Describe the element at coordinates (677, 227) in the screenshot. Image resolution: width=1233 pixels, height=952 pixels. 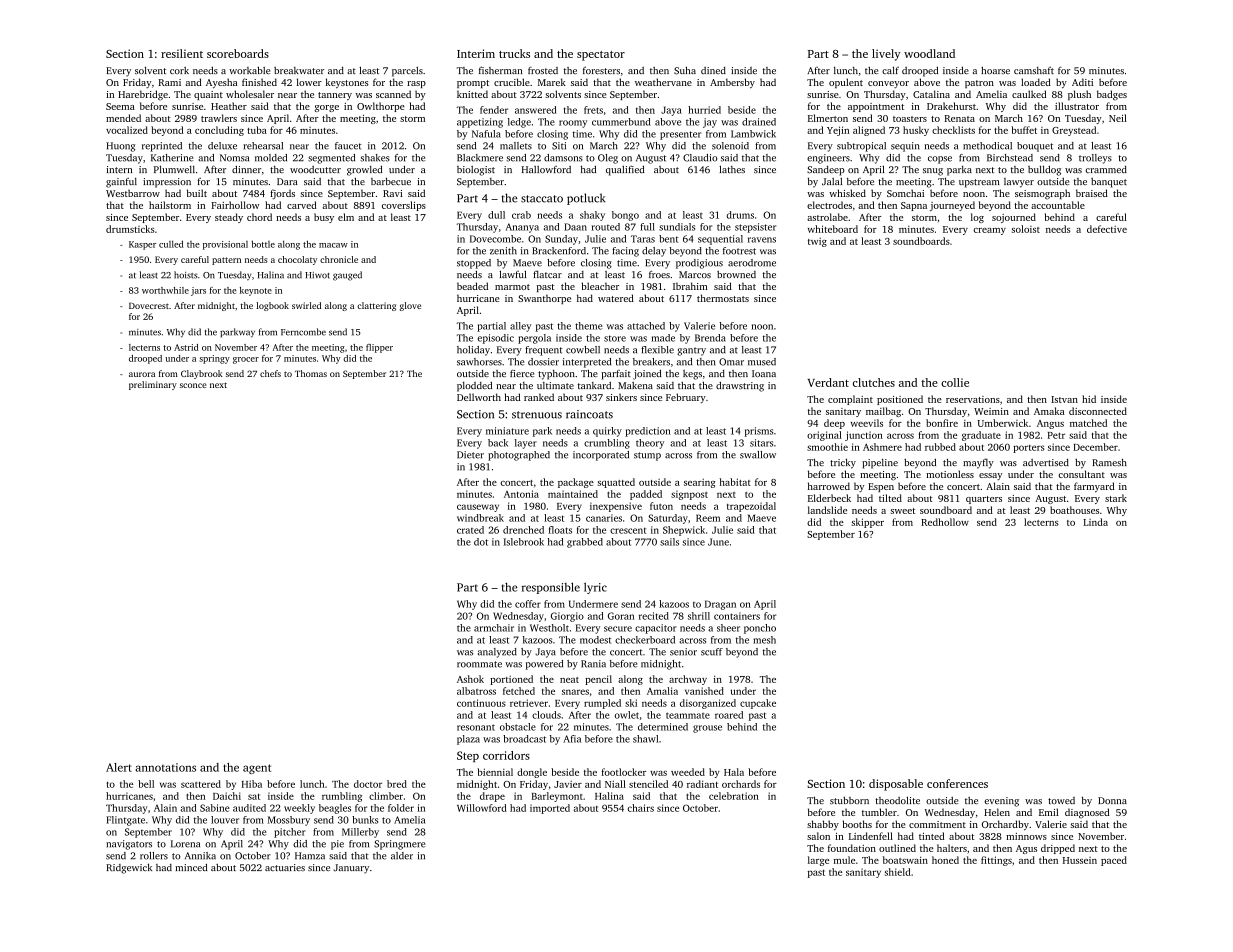
I see `sundials` at that location.
